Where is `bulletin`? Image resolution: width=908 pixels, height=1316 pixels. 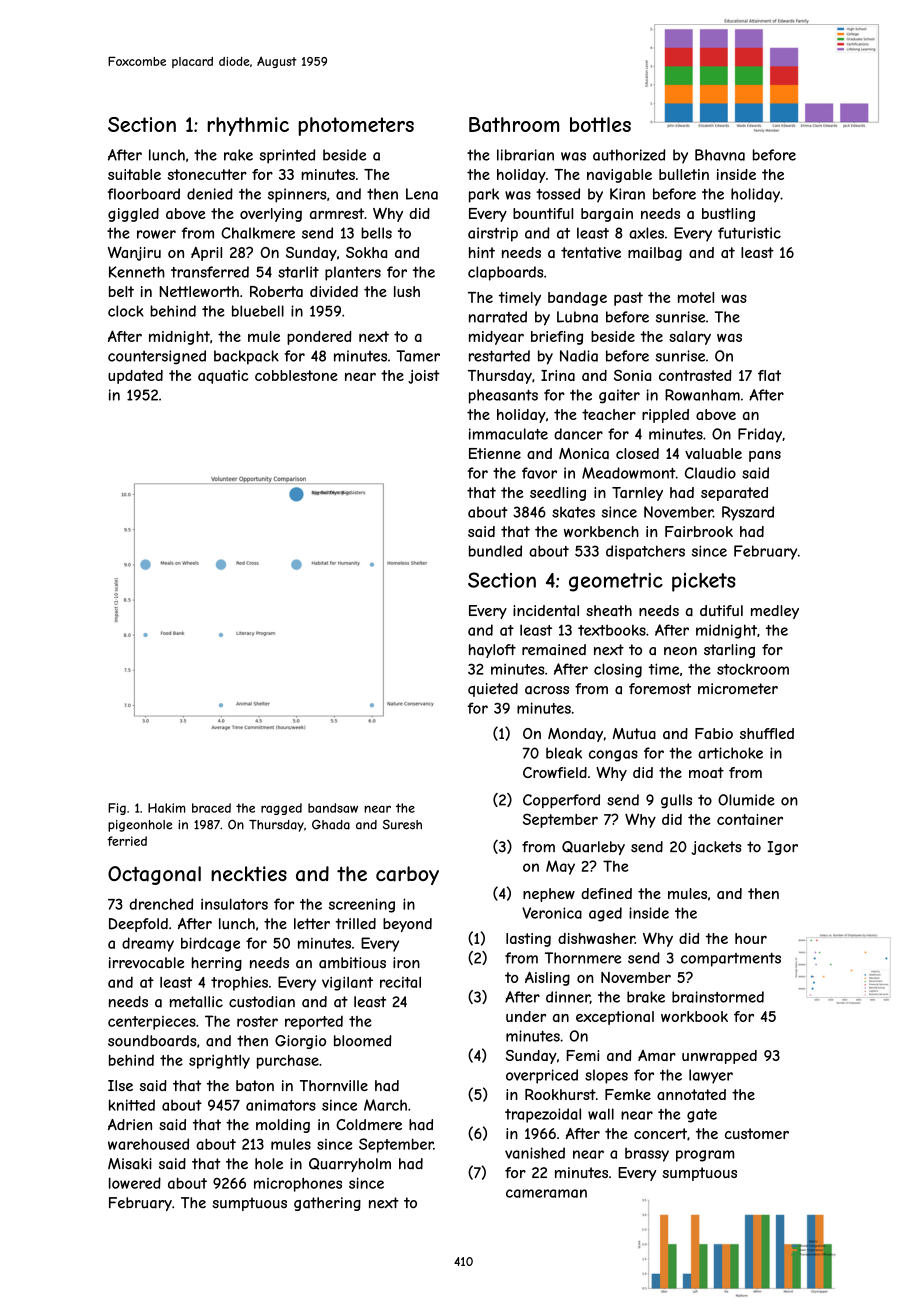
bulletin is located at coordinates (684, 174).
